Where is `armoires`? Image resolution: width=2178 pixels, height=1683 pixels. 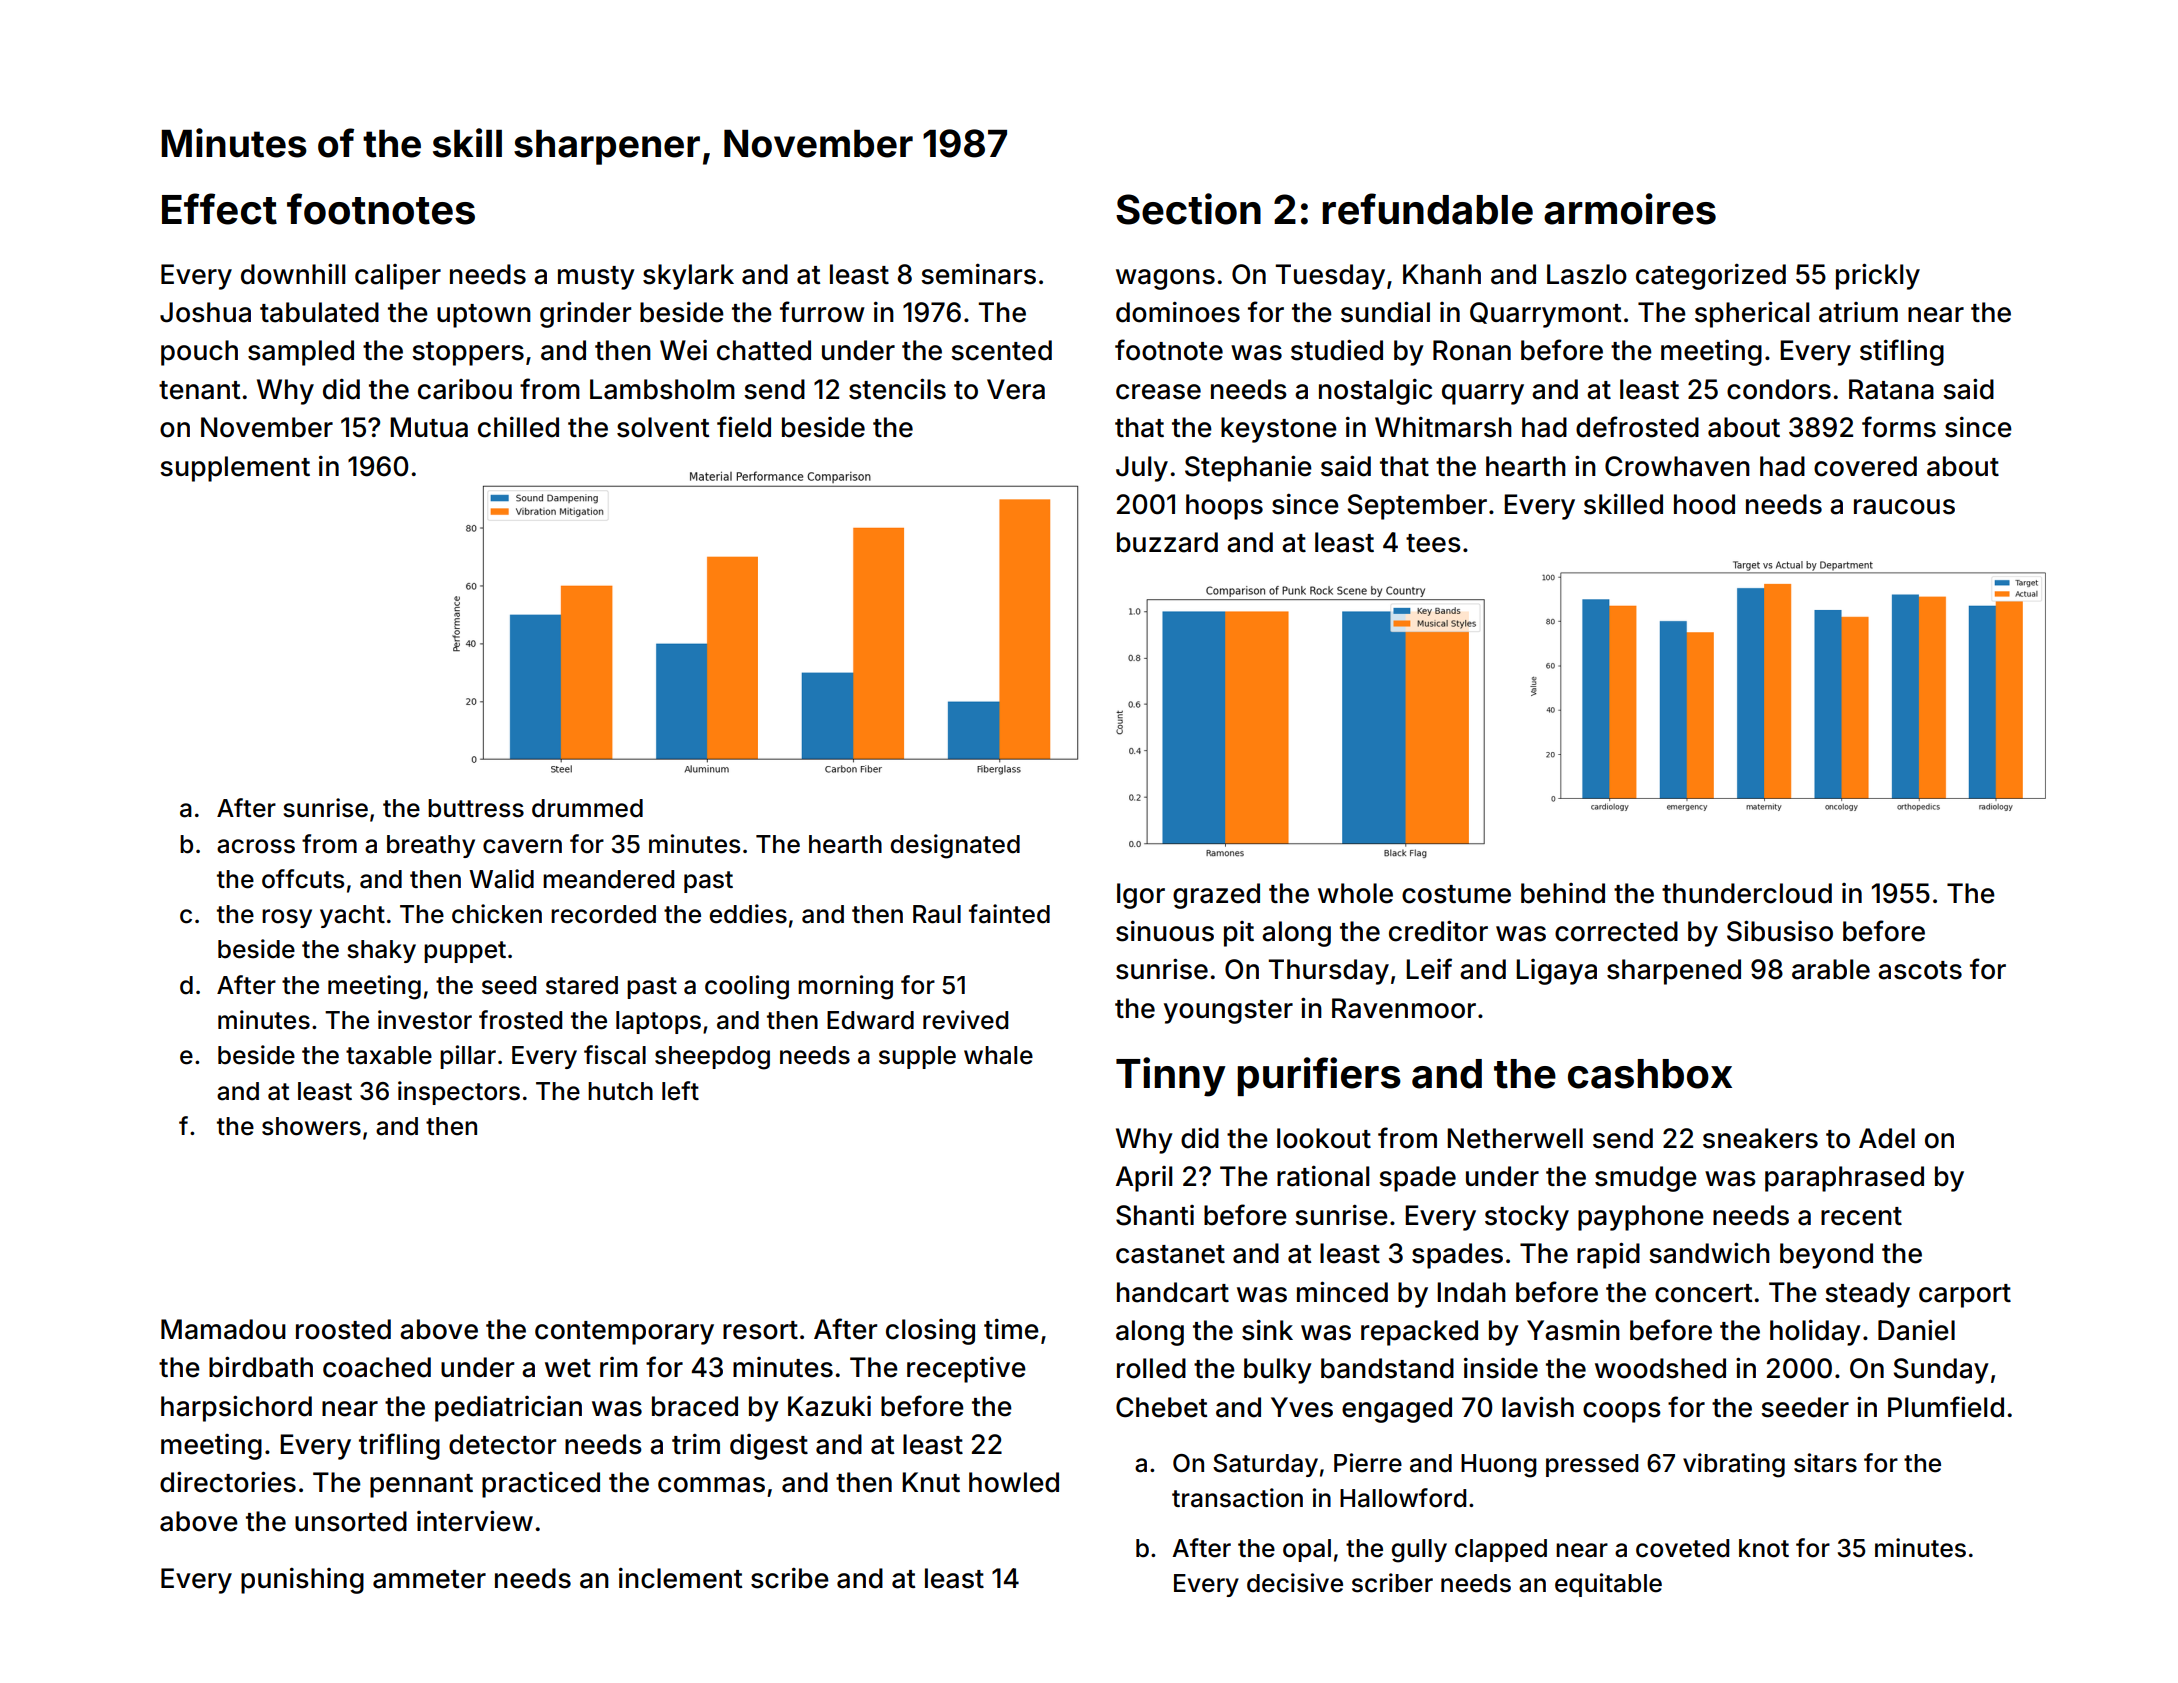 armoires is located at coordinates (1630, 209).
